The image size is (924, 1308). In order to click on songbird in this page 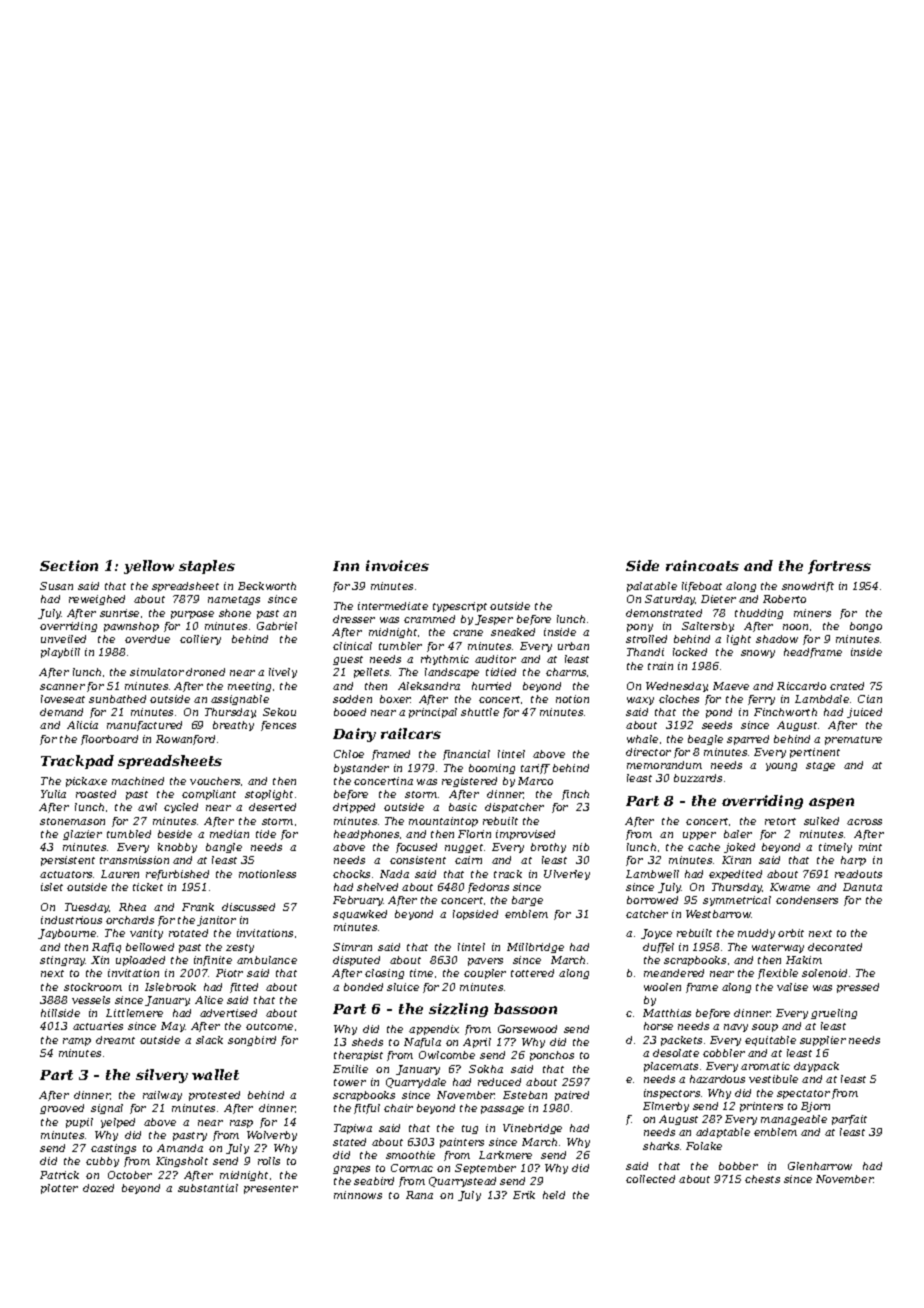, I will do `click(252, 1041)`.
